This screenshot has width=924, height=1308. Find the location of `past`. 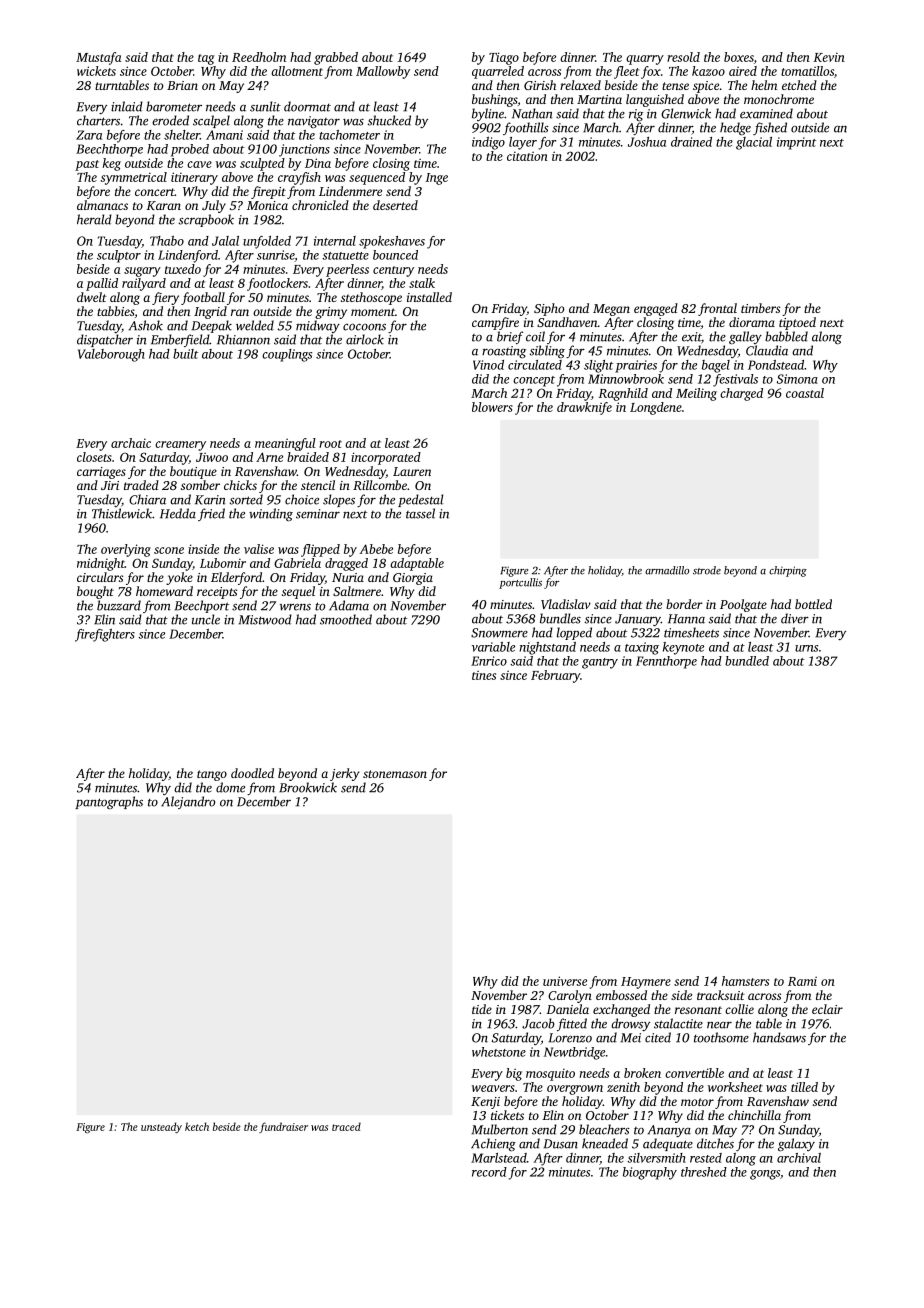

past is located at coordinates (87, 165).
